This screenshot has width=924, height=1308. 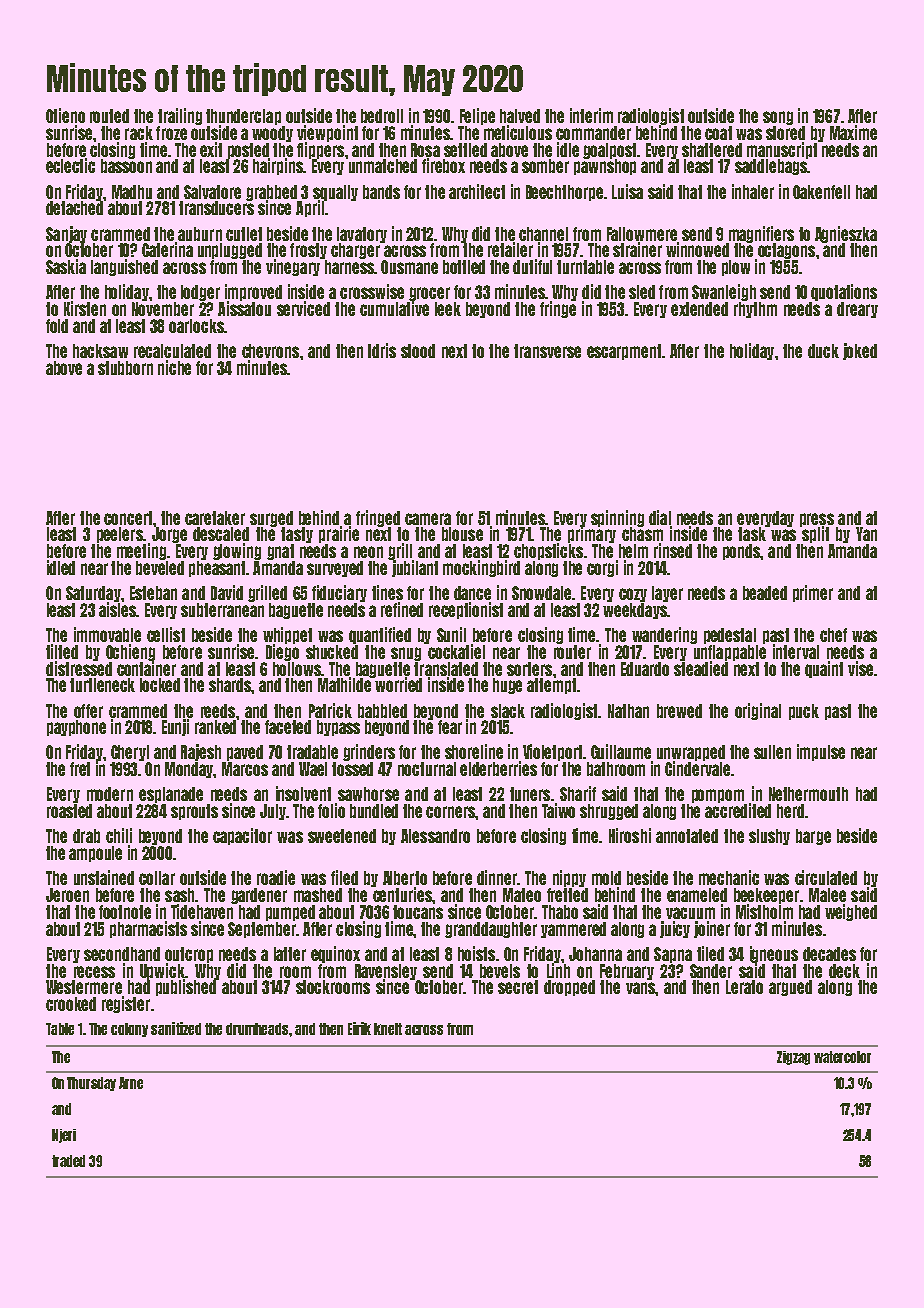 I want to click on knelt, so click(x=388, y=1029).
